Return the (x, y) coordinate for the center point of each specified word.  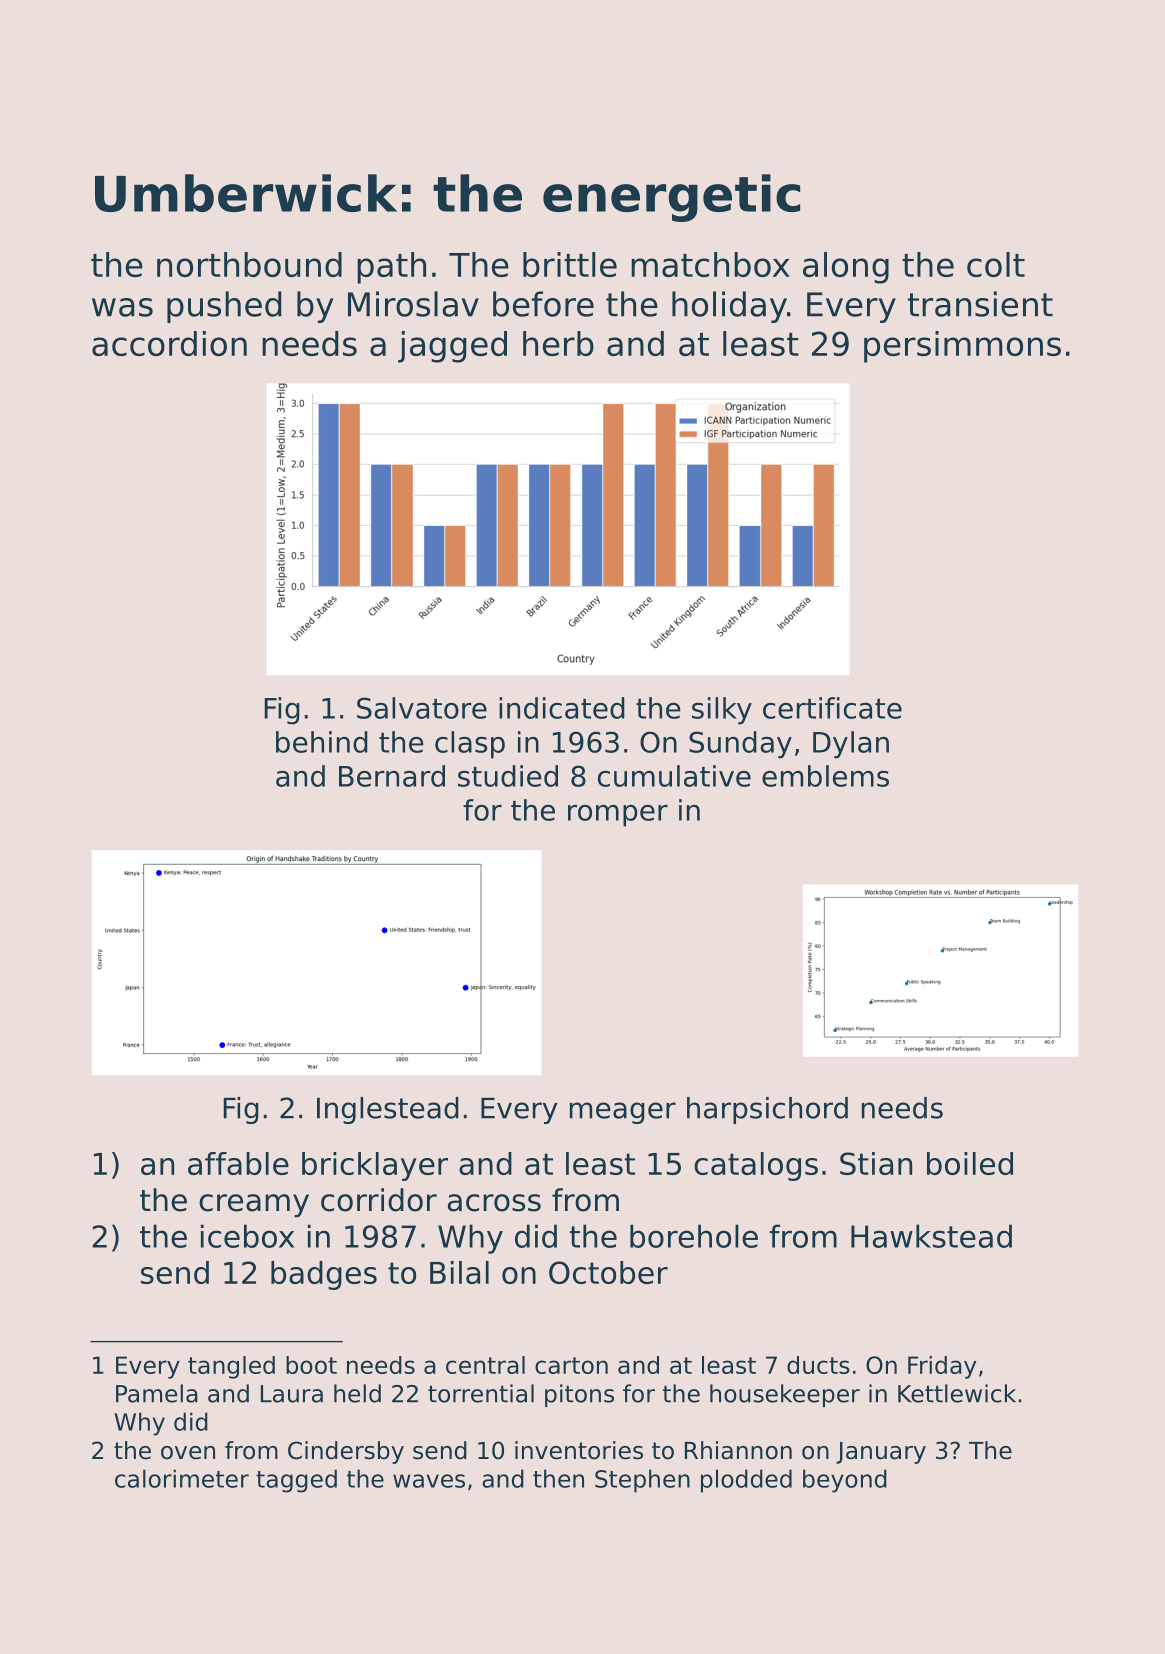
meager (623, 1113)
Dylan (851, 745)
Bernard (392, 776)
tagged (296, 1481)
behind (322, 742)
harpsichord (767, 1110)
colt (996, 264)
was (122, 307)
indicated (562, 708)
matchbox (710, 264)
